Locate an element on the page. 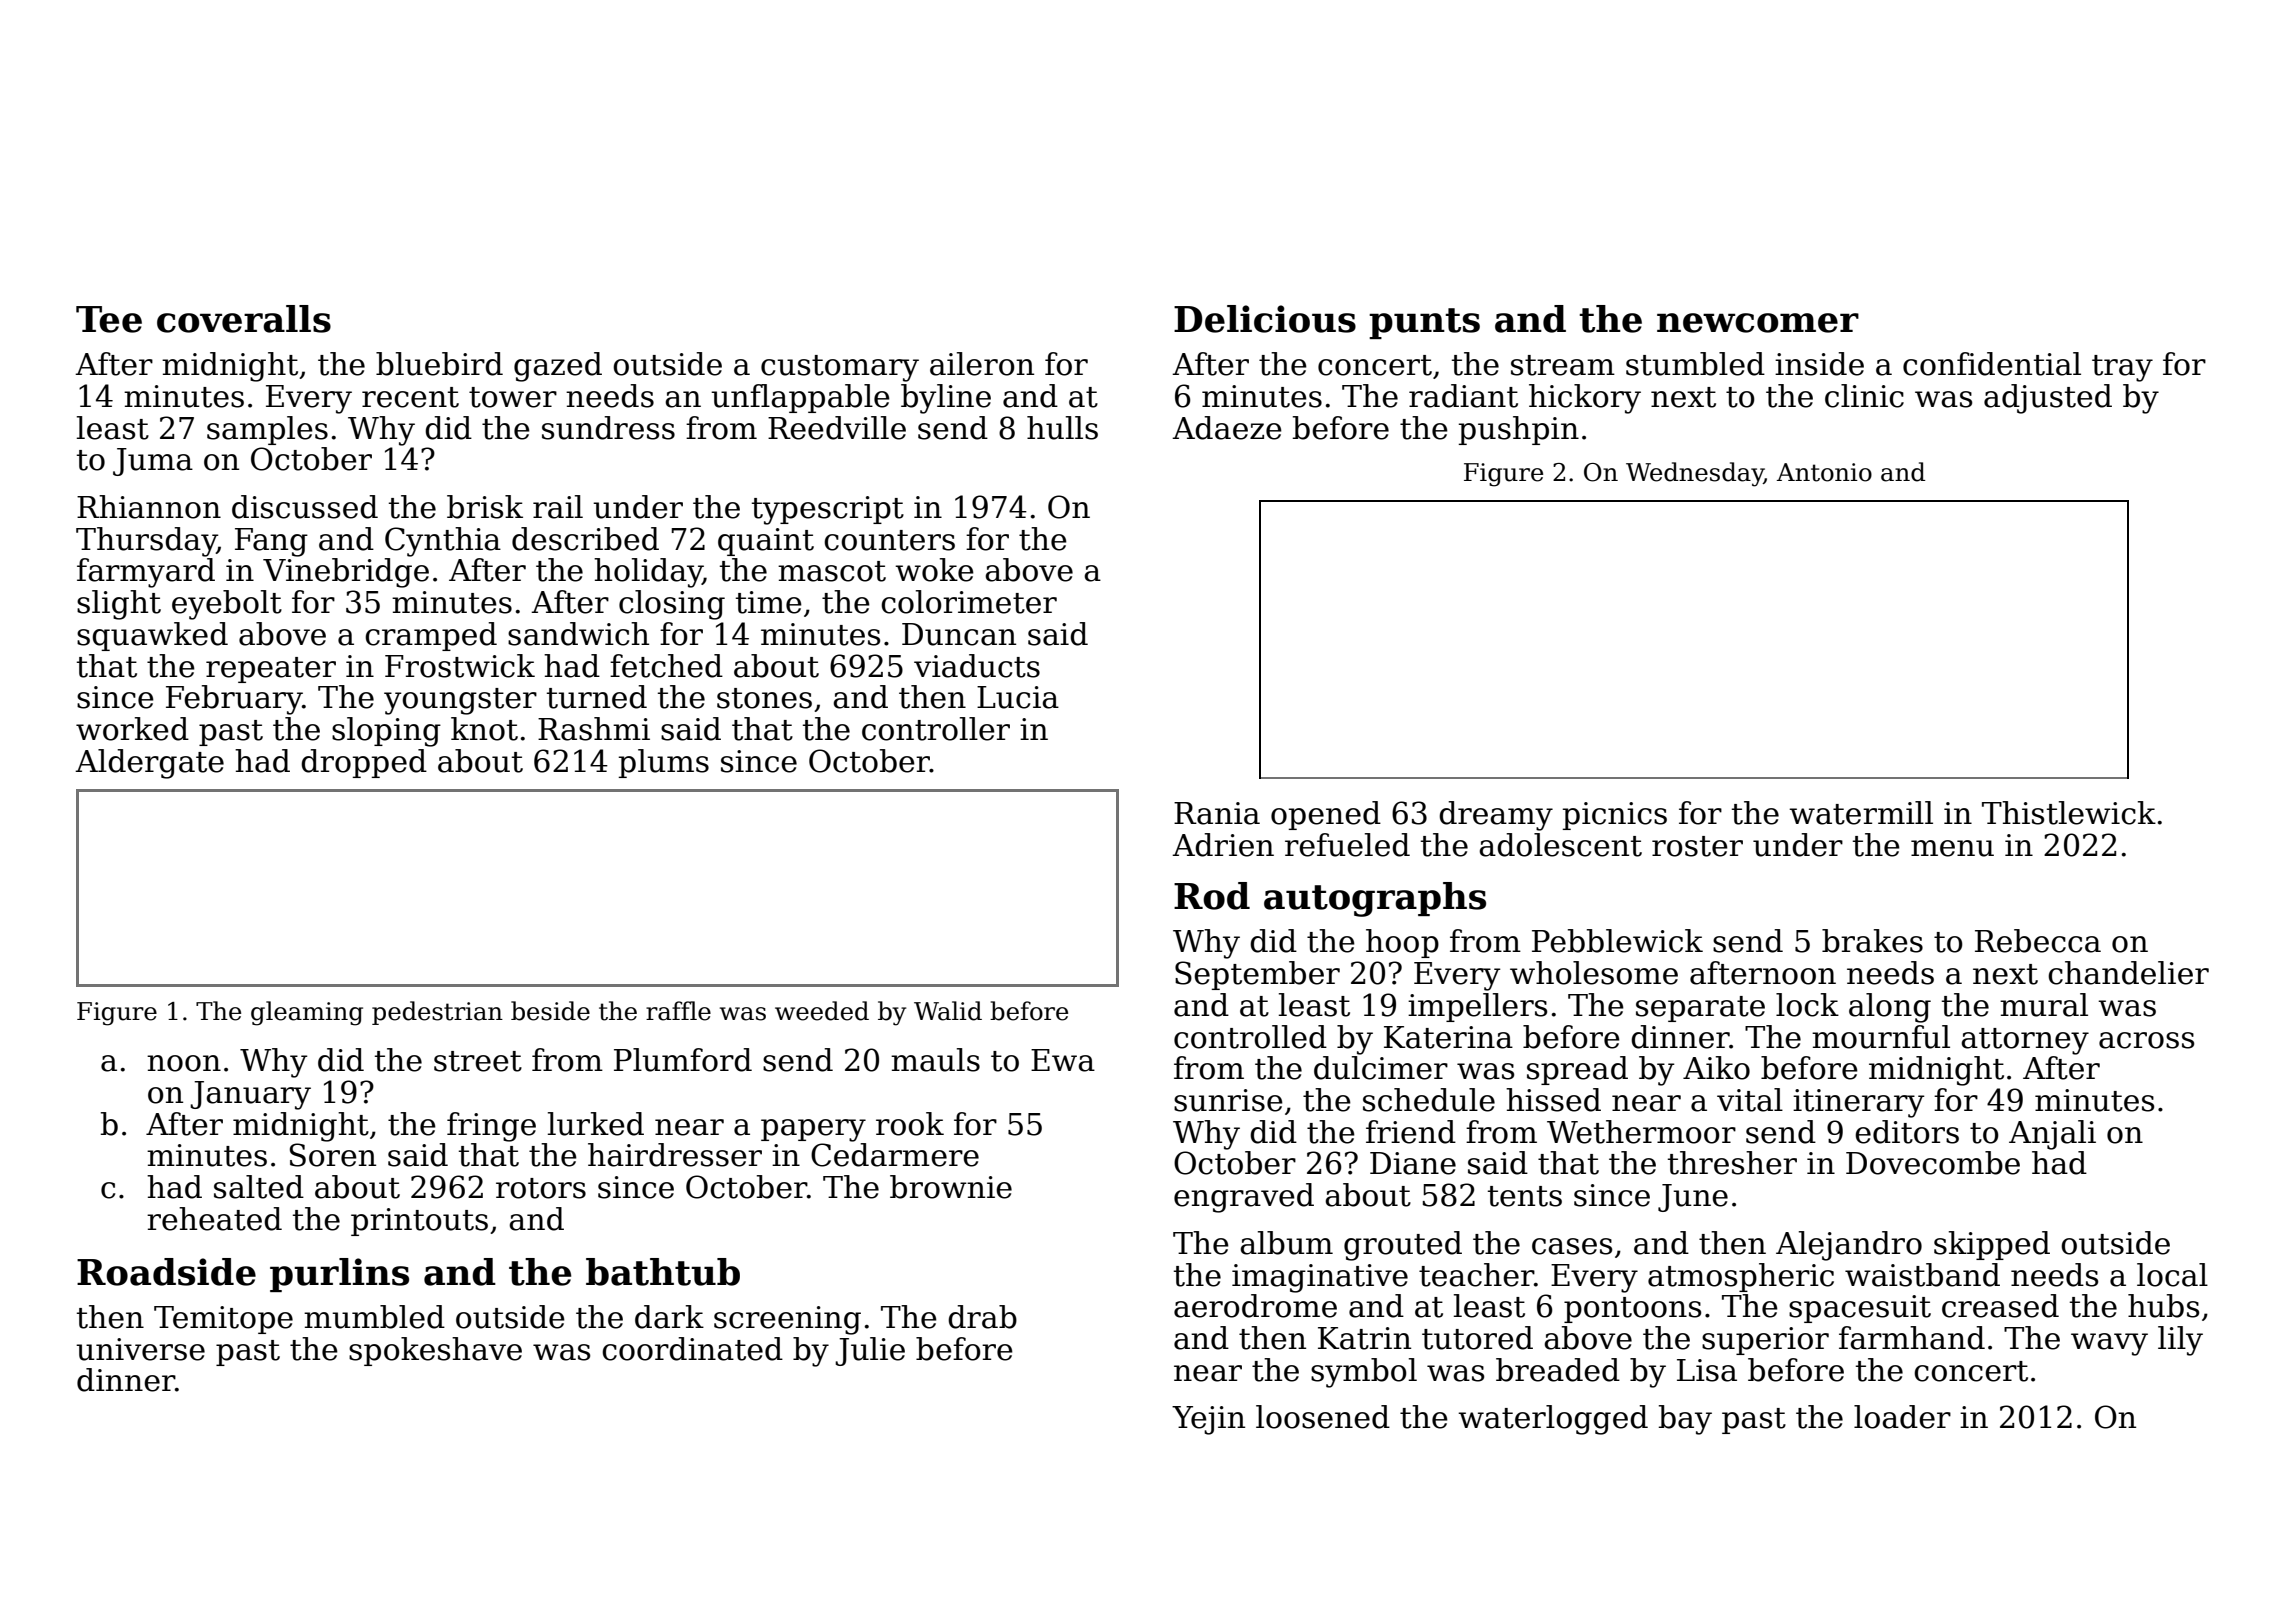 The width and height of the page is (2292, 1620). Ewa is located at coordinates (1063, 1060).
